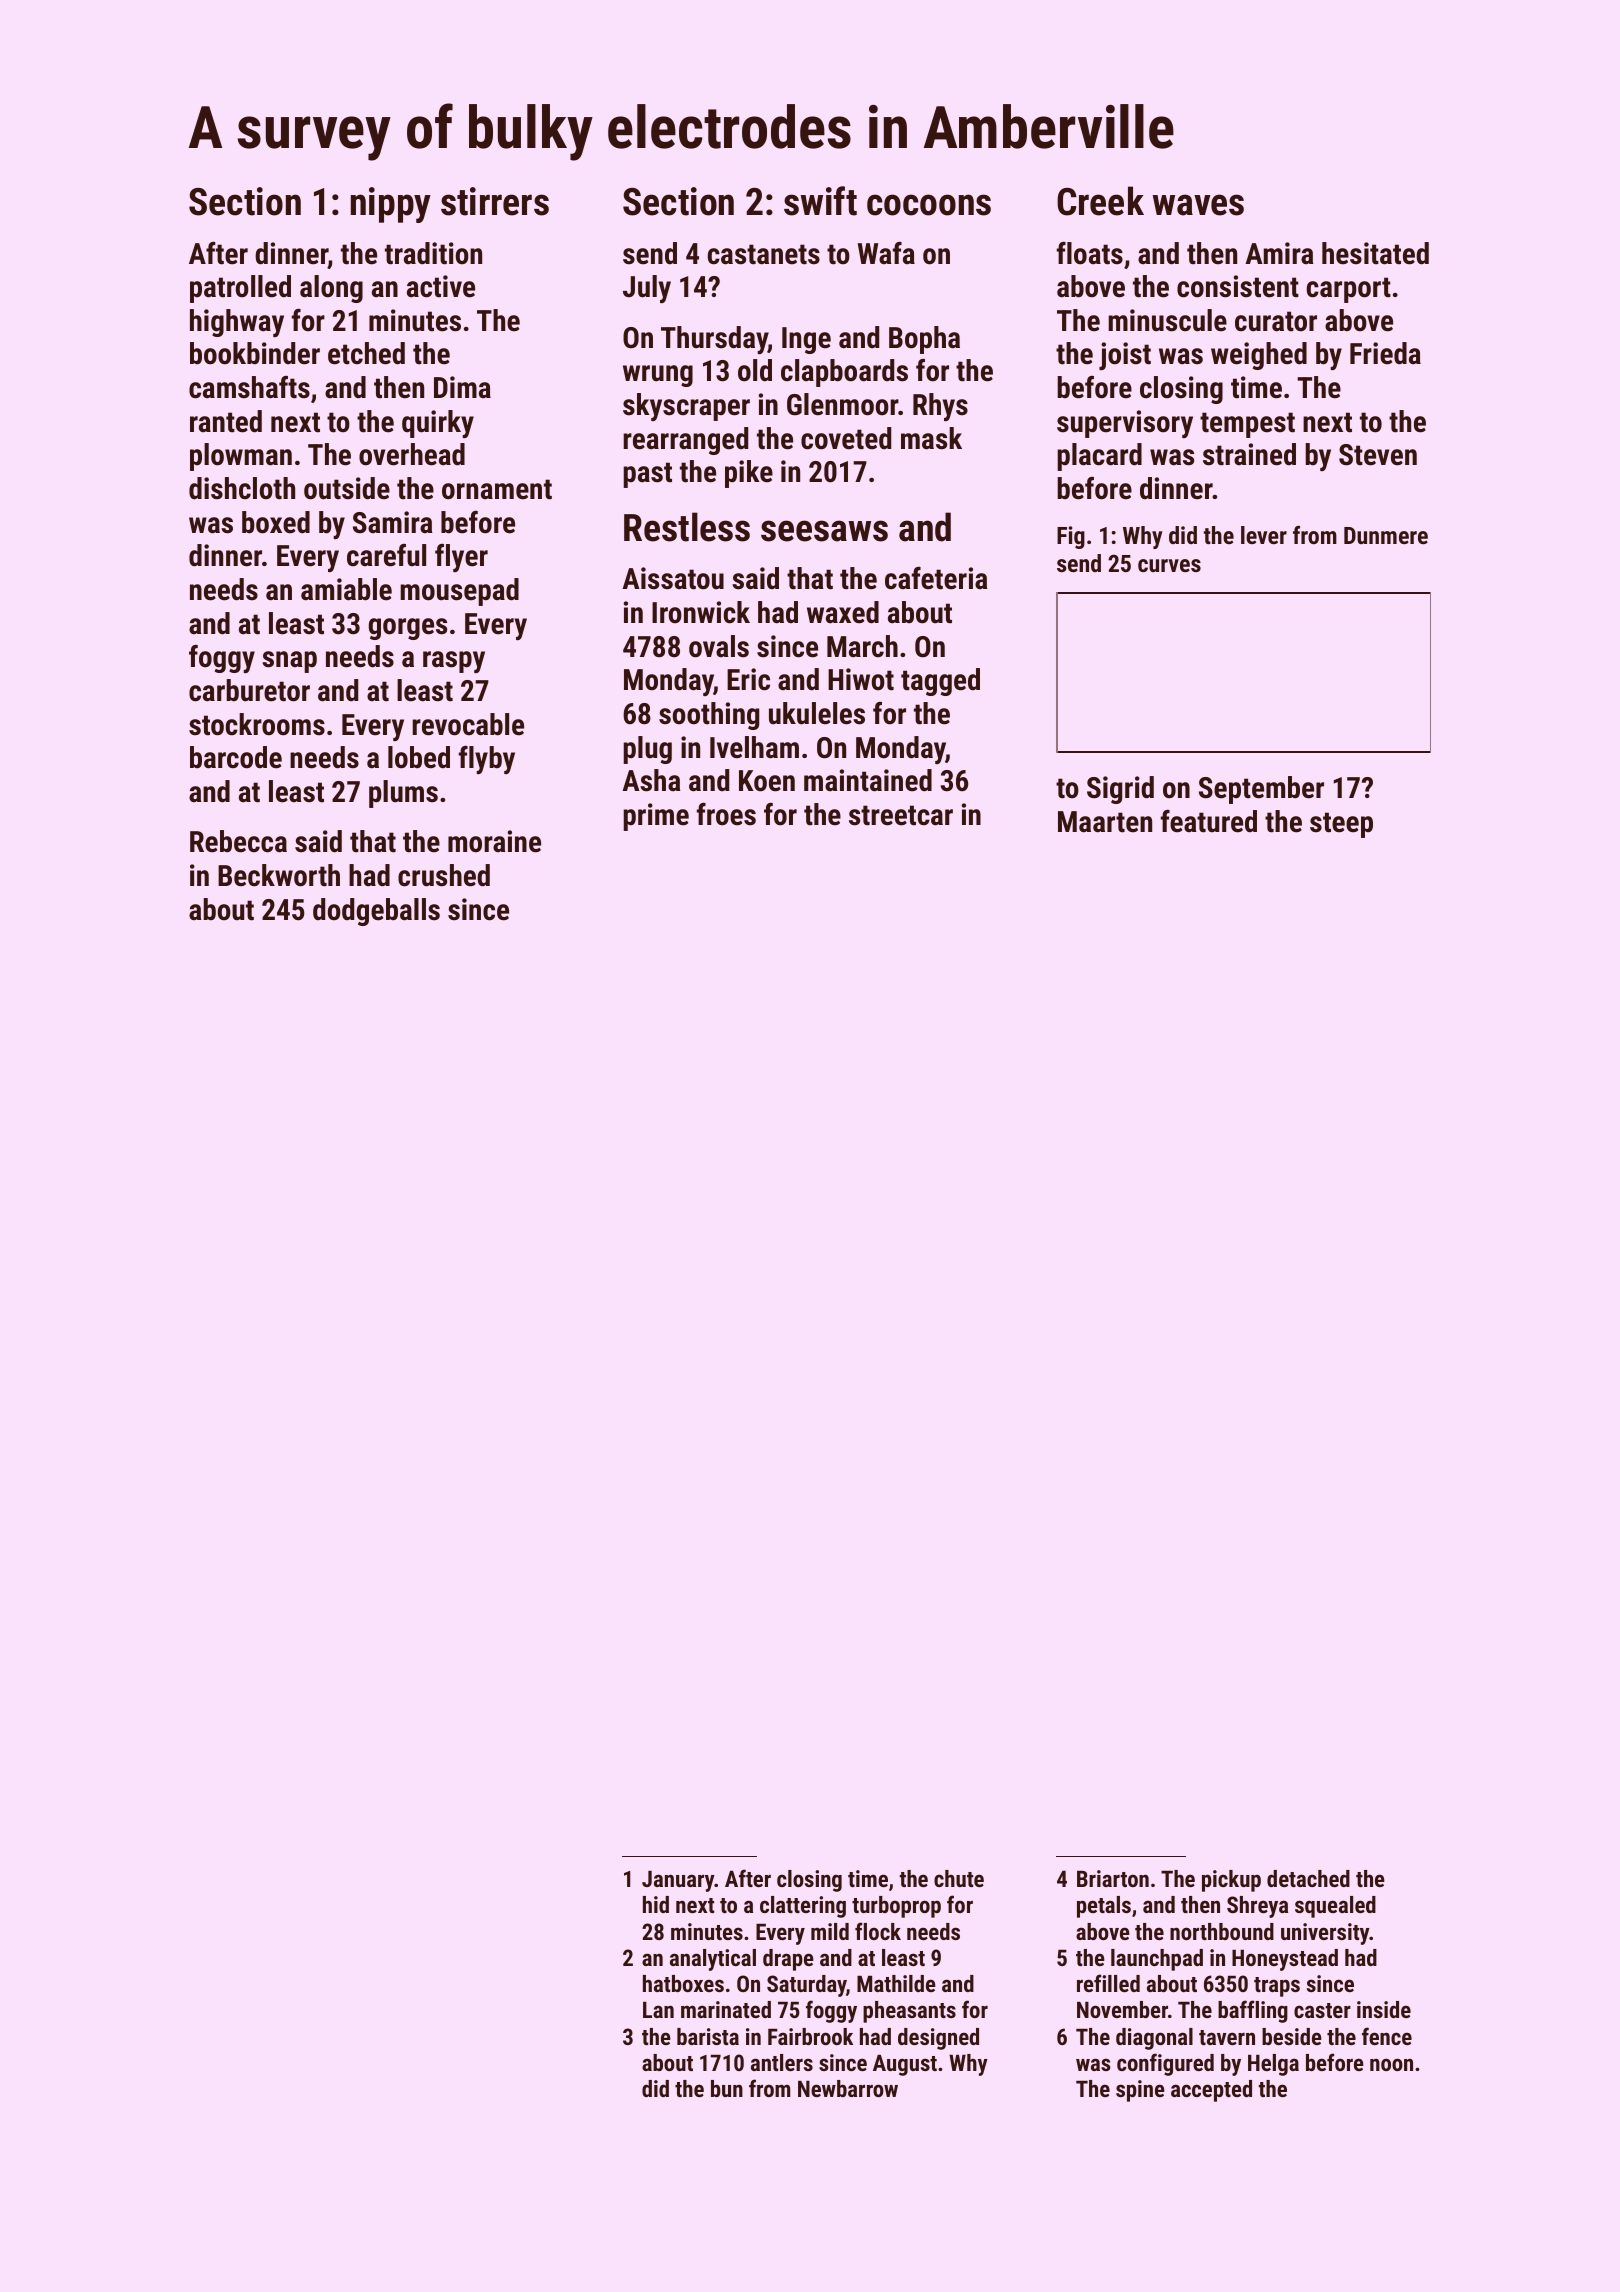 This image has width=1620, height=2292. Describe the element at coordinates (255, 353) in the image. I see `bookbinder` at that location.
